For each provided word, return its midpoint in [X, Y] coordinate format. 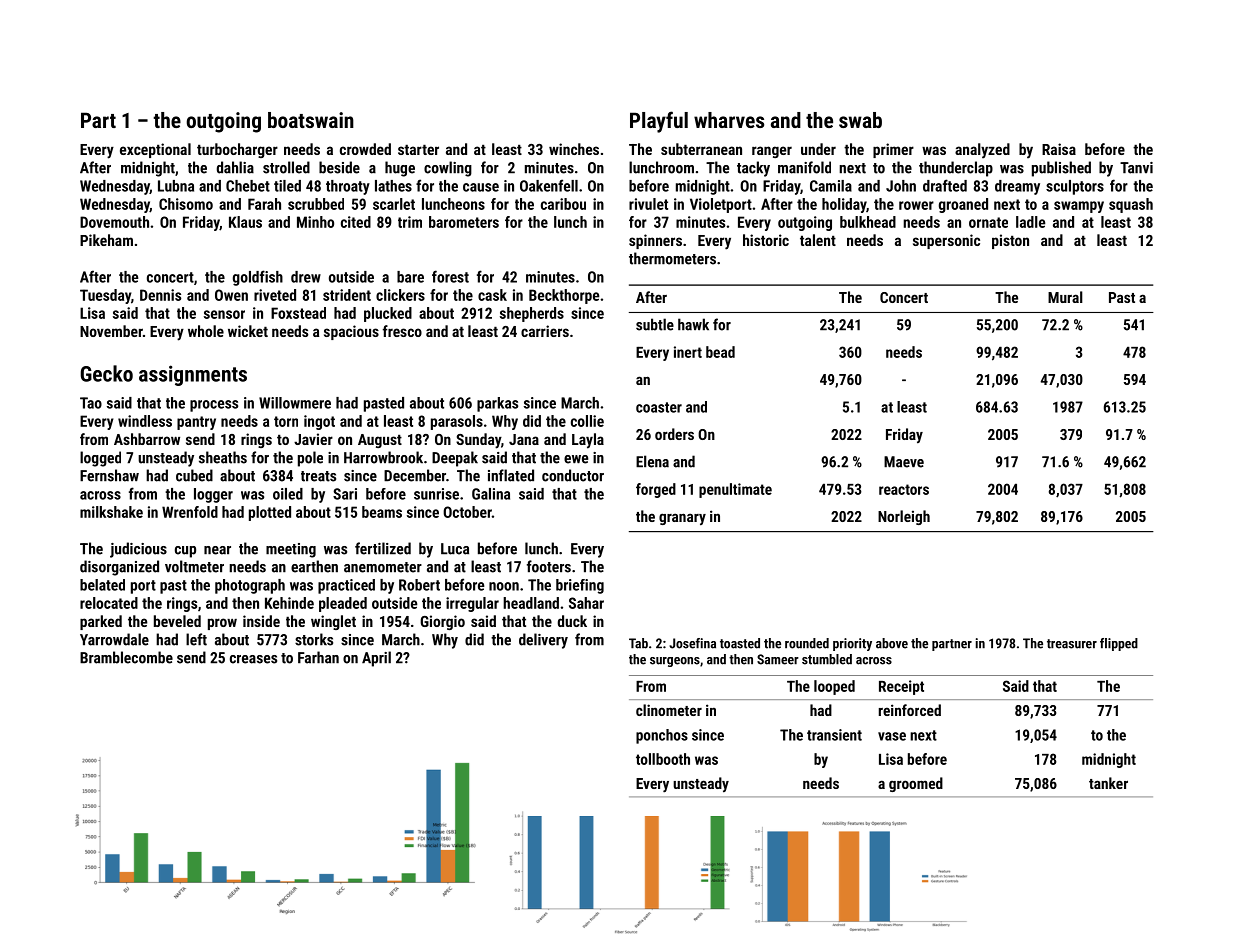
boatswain [311, 120]
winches [574, 149]
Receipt [901, 687]
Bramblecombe [126, 657]
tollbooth [663, 759]
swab [860, 120]
